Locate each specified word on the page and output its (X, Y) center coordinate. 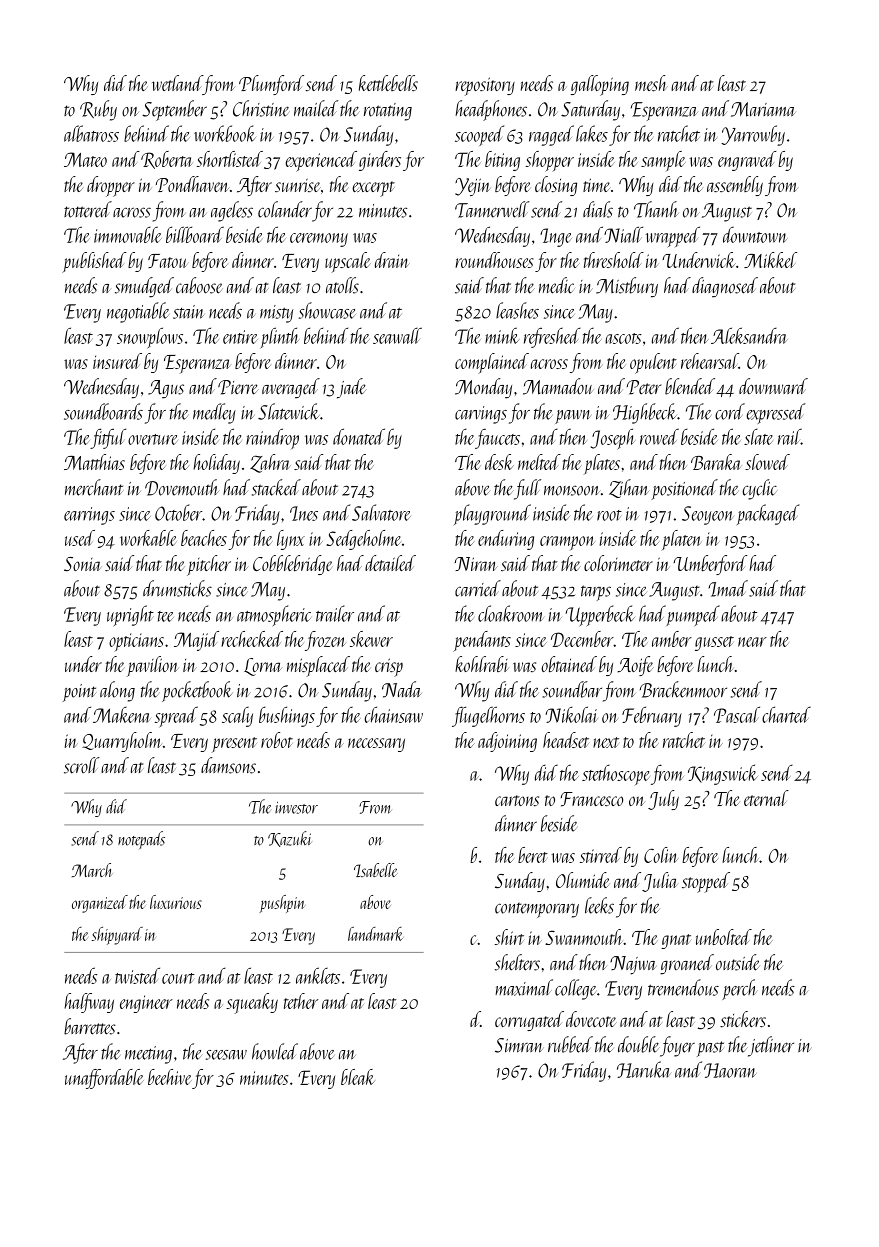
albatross (91, 133)
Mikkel (770, 260)
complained (492, 363)
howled (275, 1051)
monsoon (572, 490)
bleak (358, 1077)
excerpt (373, 189)
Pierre (238, 387)
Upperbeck (600, 615)
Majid (196, 641)
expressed (776, 413)
